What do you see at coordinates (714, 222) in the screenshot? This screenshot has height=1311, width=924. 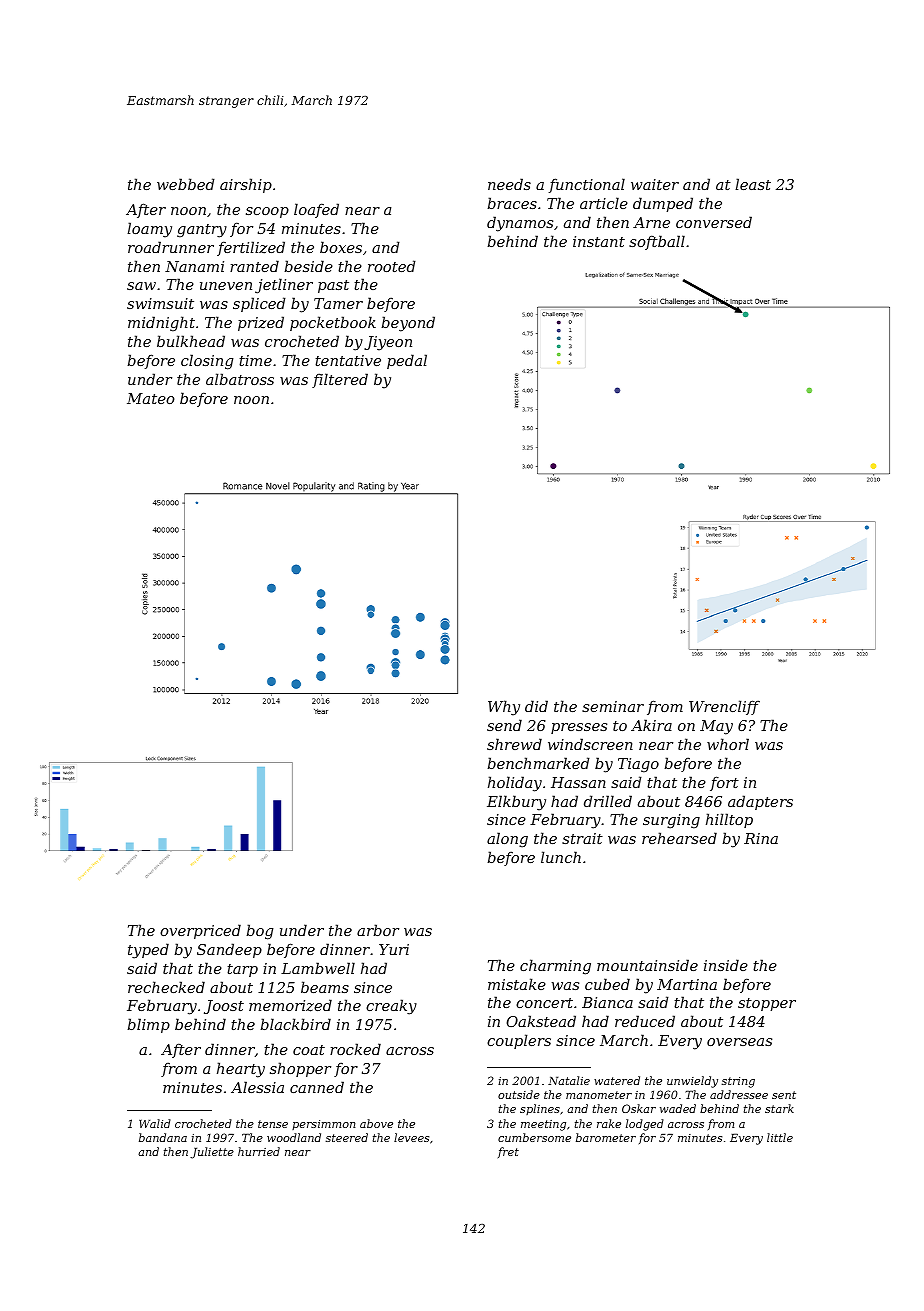 I see `conversed` at bounding box center [714, 222].
